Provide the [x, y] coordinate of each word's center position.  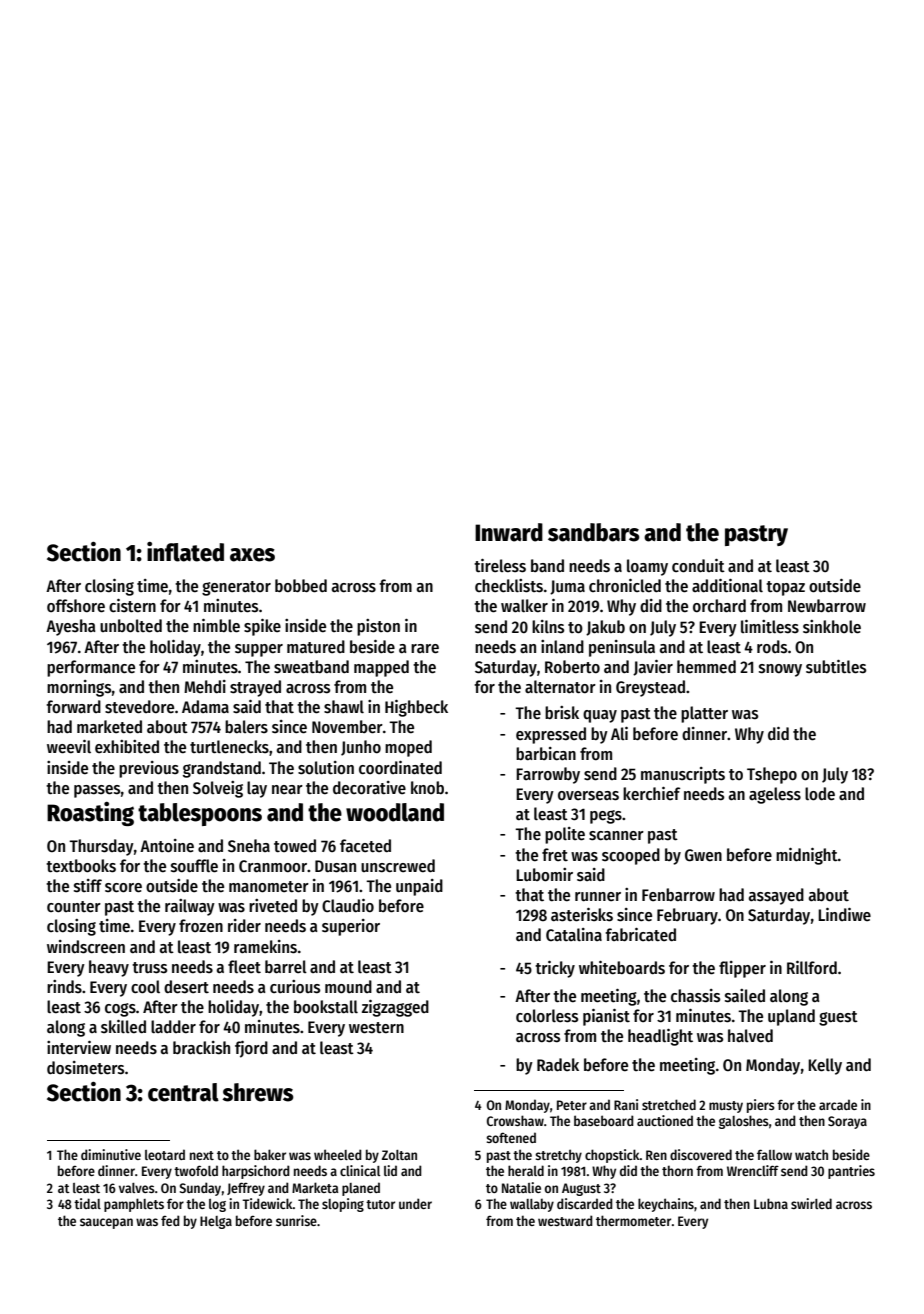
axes [252, 555]
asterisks [582, 915]
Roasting [90, 814]
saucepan [106, 1223]
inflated [185, 552]
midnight [807, 856]
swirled [811, 1203]
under [415, 1203]
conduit [698, 566]
